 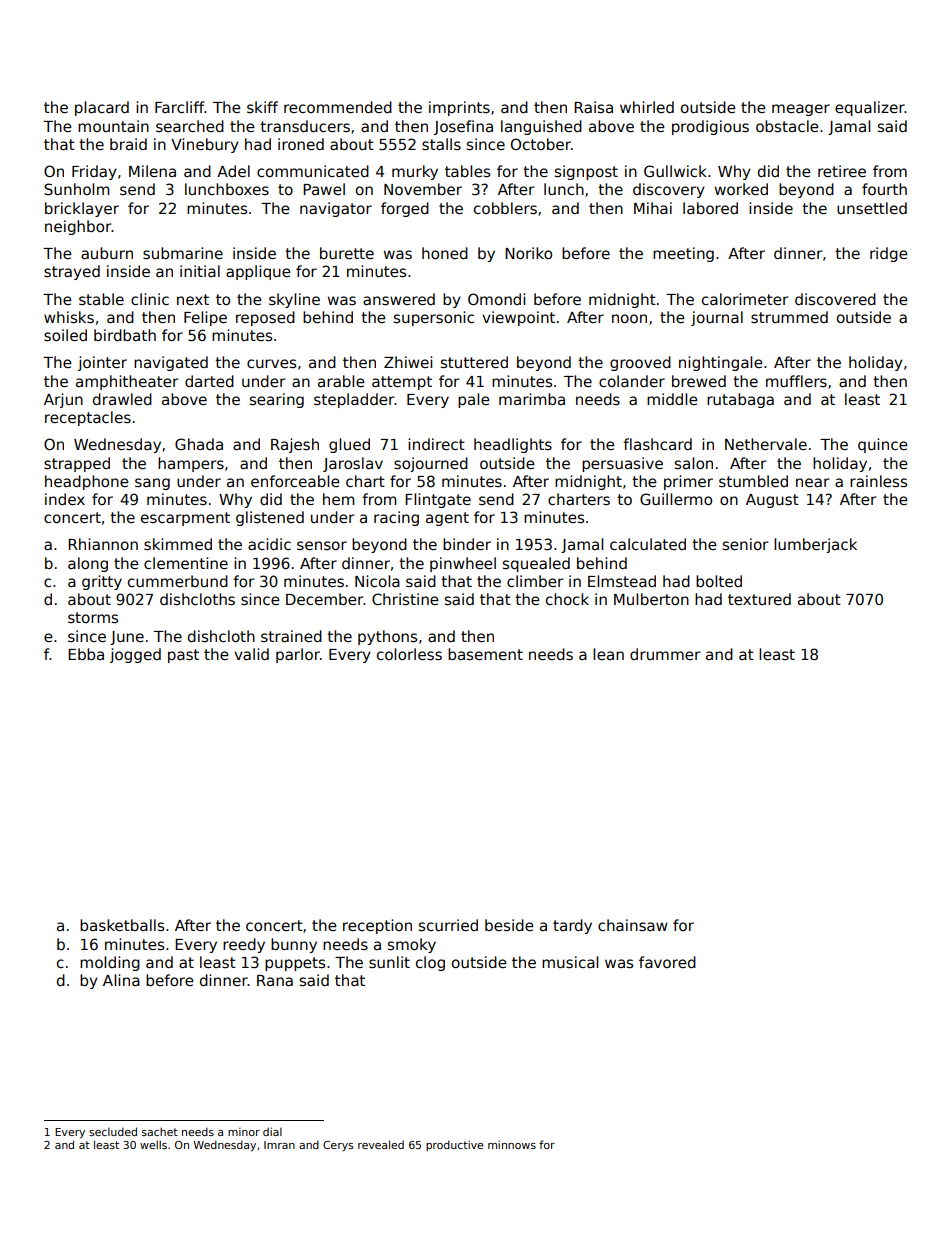 I want to click on colorless, so click(x=409, y=654).
